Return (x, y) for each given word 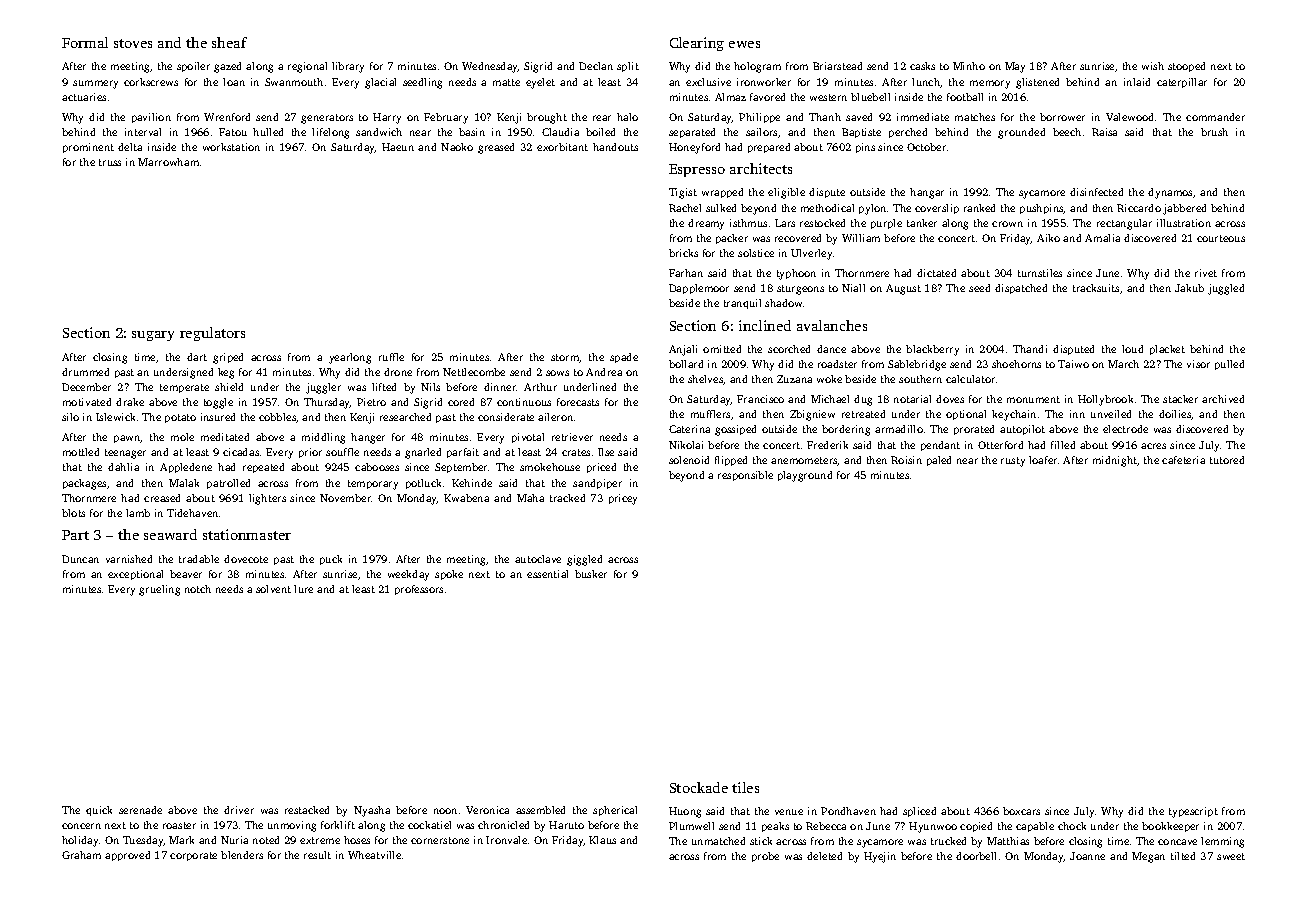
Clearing (697, 44)
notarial (912, 399)
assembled (540, 810)
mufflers (710, 414)
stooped (1186, 67)
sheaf (229, 42)
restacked (307, 810)
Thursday (327, 403)
